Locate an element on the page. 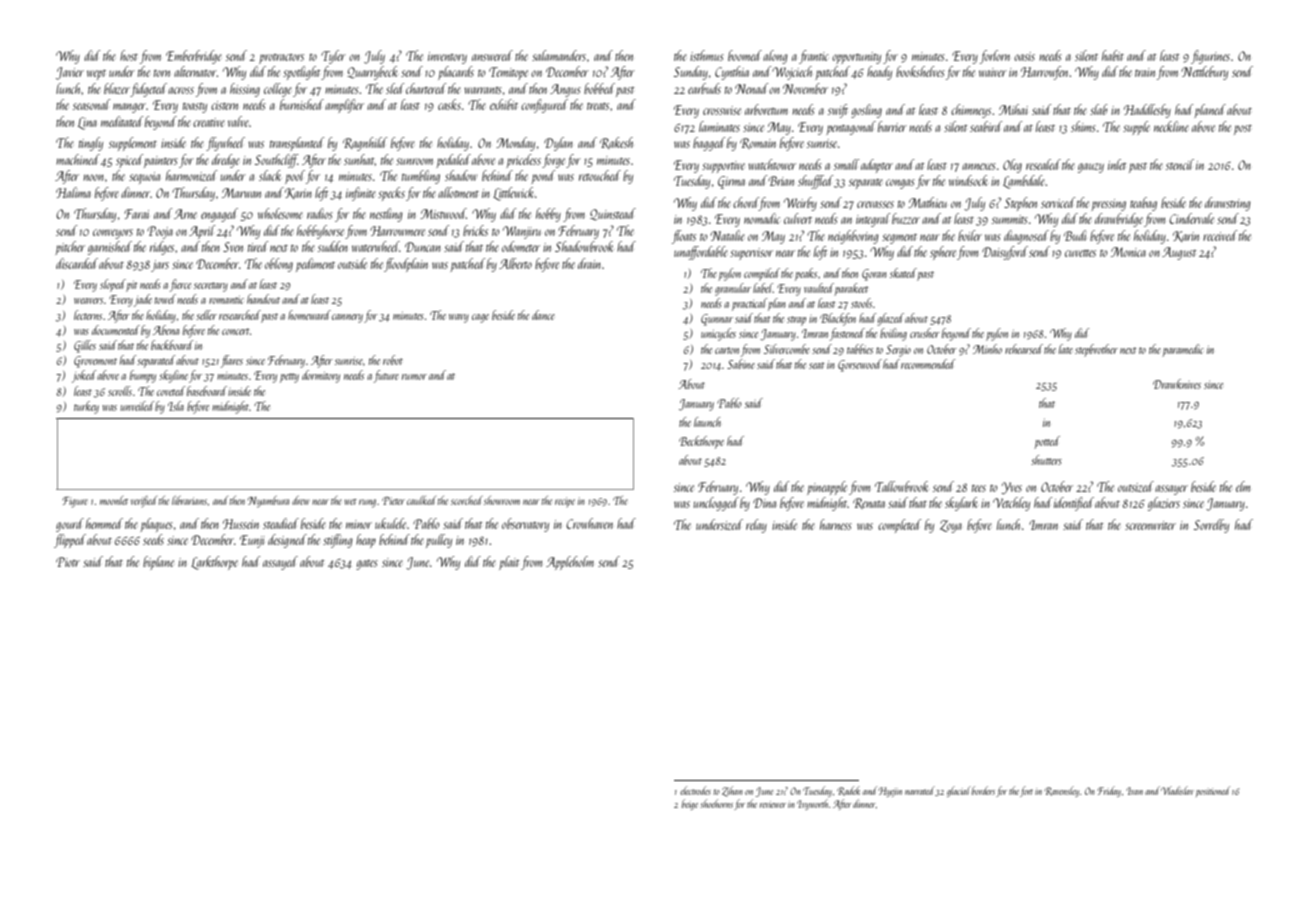  completed is located at coordinates (900, 526).
